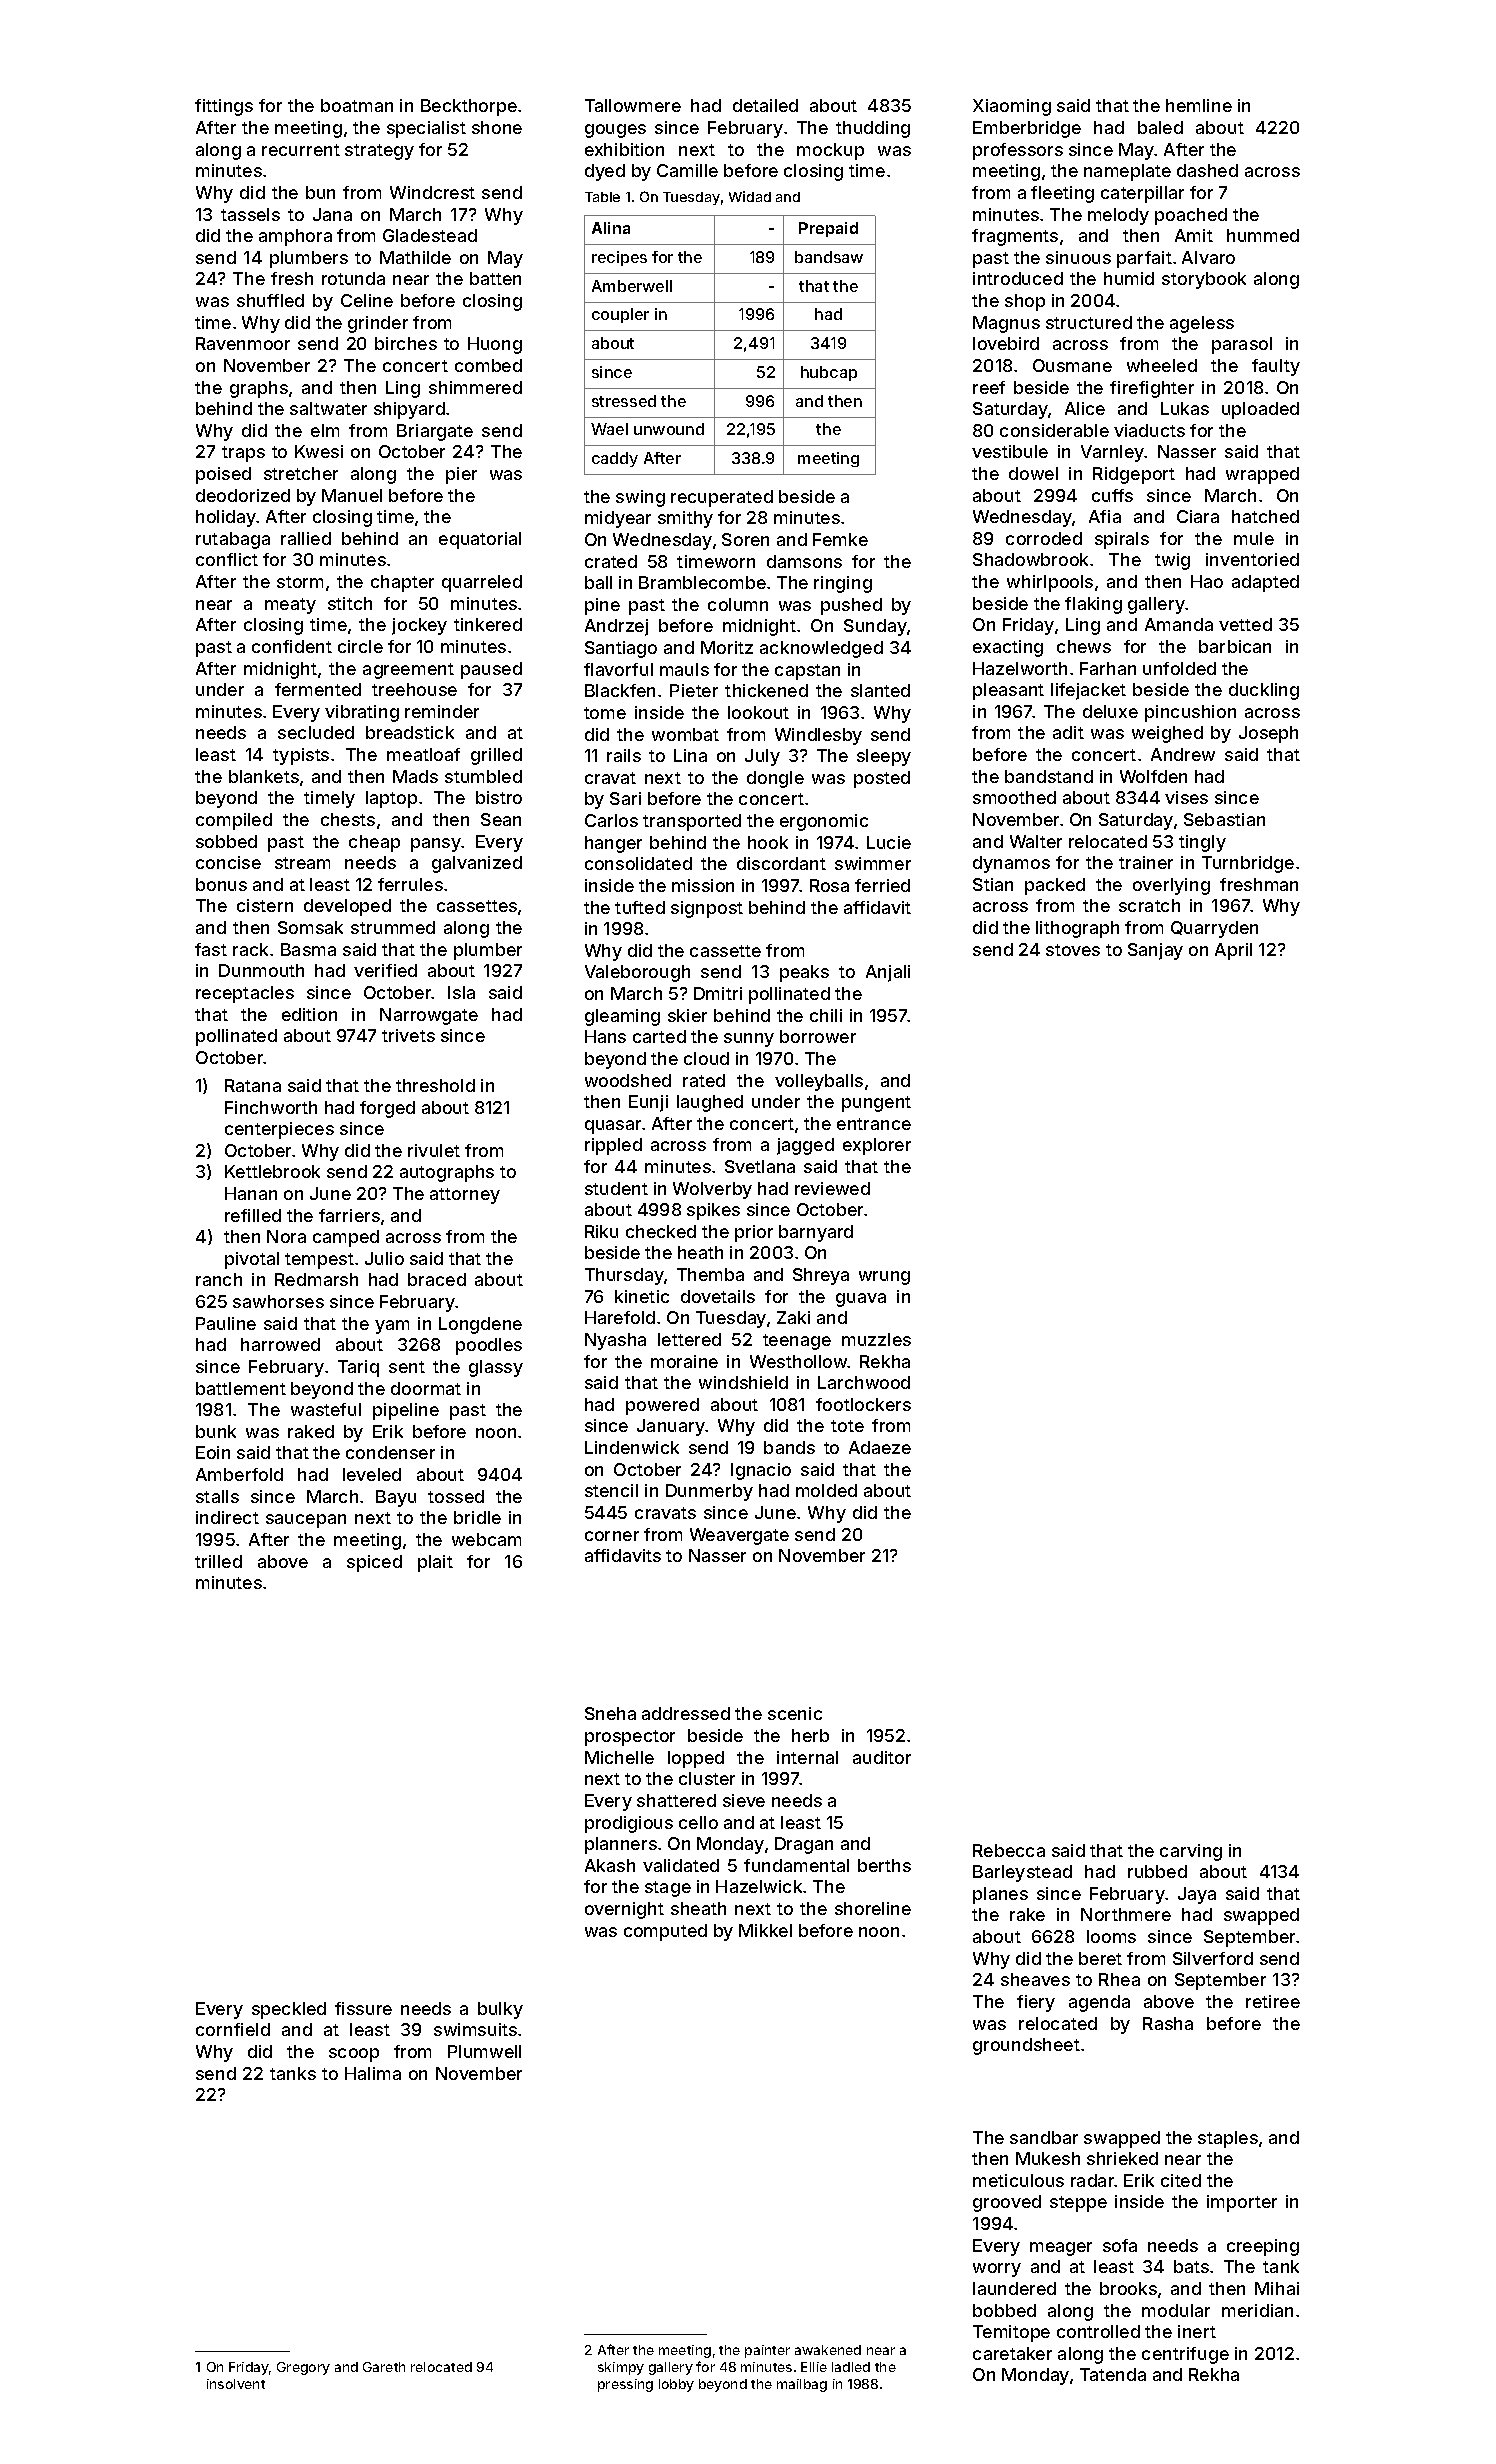  What do you see at coordinates (1233, 951) in the screenshot?
I see `April` at bounding box center [1233, 951].
